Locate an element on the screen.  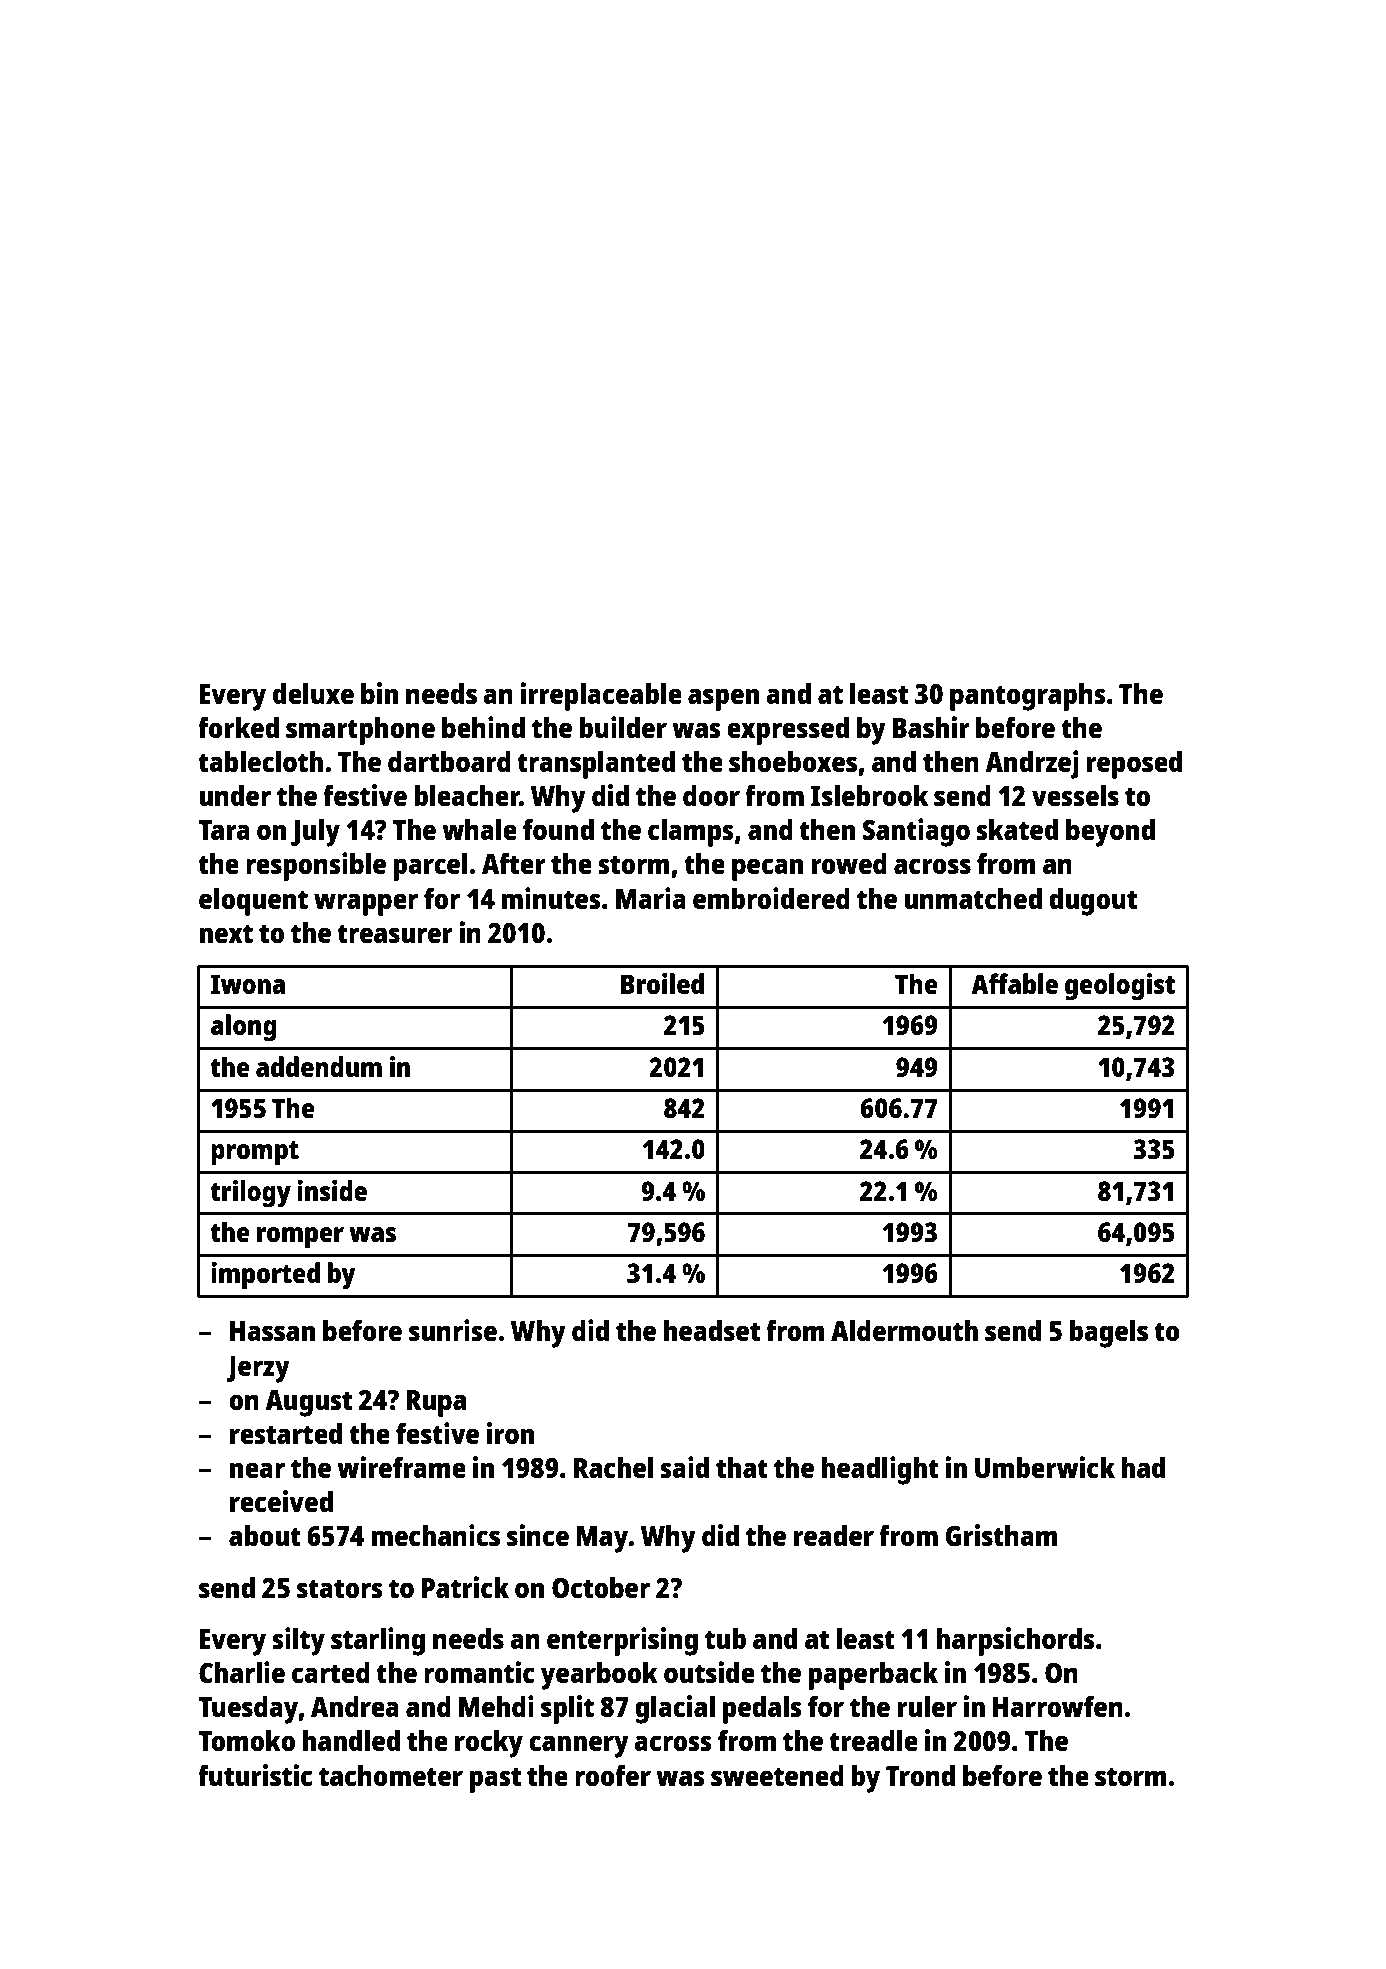
October is located at coordinates (601, 1587).
